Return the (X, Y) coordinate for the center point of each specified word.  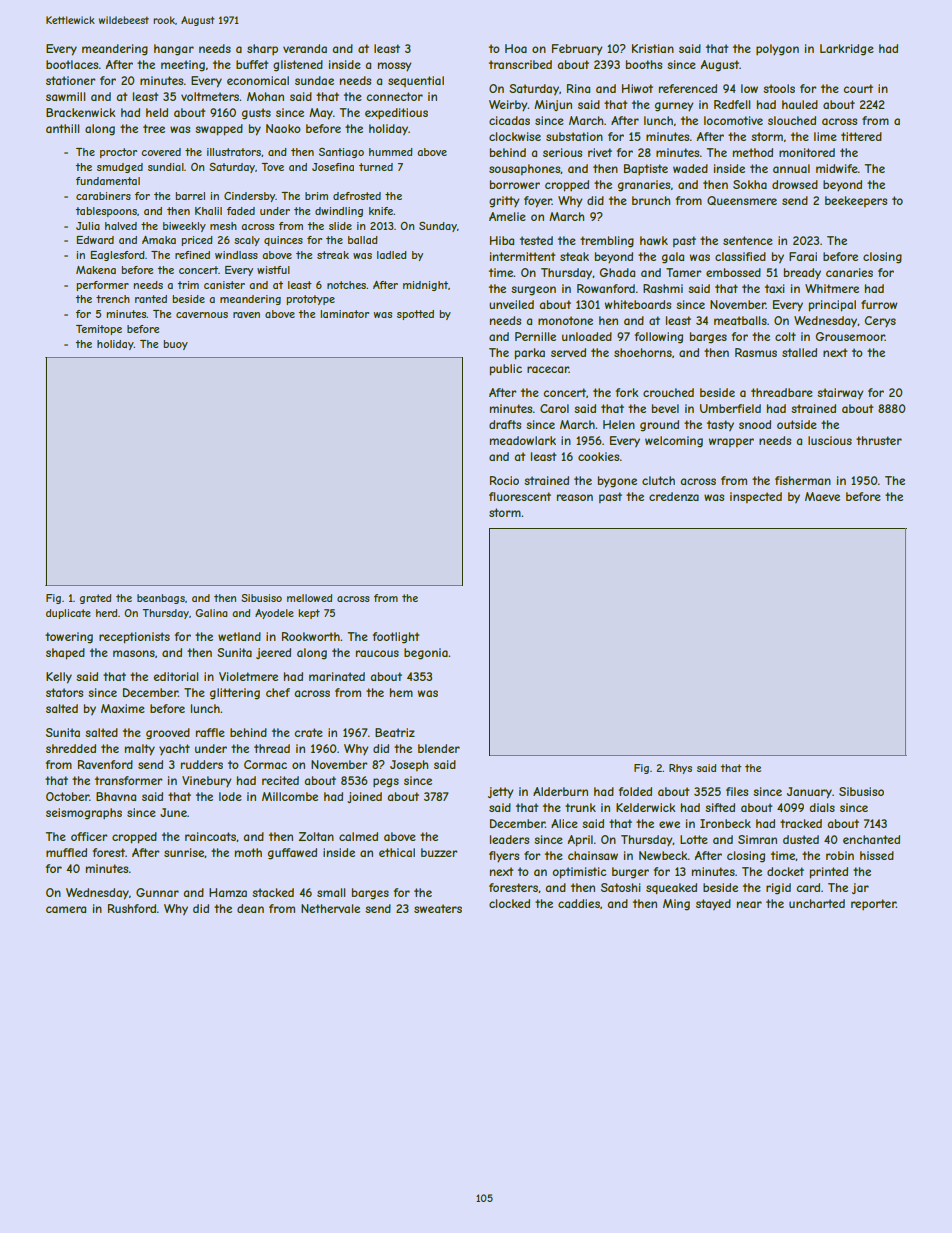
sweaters (438, 908)
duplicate (68, 614)
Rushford (132, 908)
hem (401, 692)
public (505, 370)
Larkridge (847, 50)
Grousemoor (850, 336)
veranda (305, 48)
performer (102, 286)
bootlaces (72, 64)
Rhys (680, 769)
